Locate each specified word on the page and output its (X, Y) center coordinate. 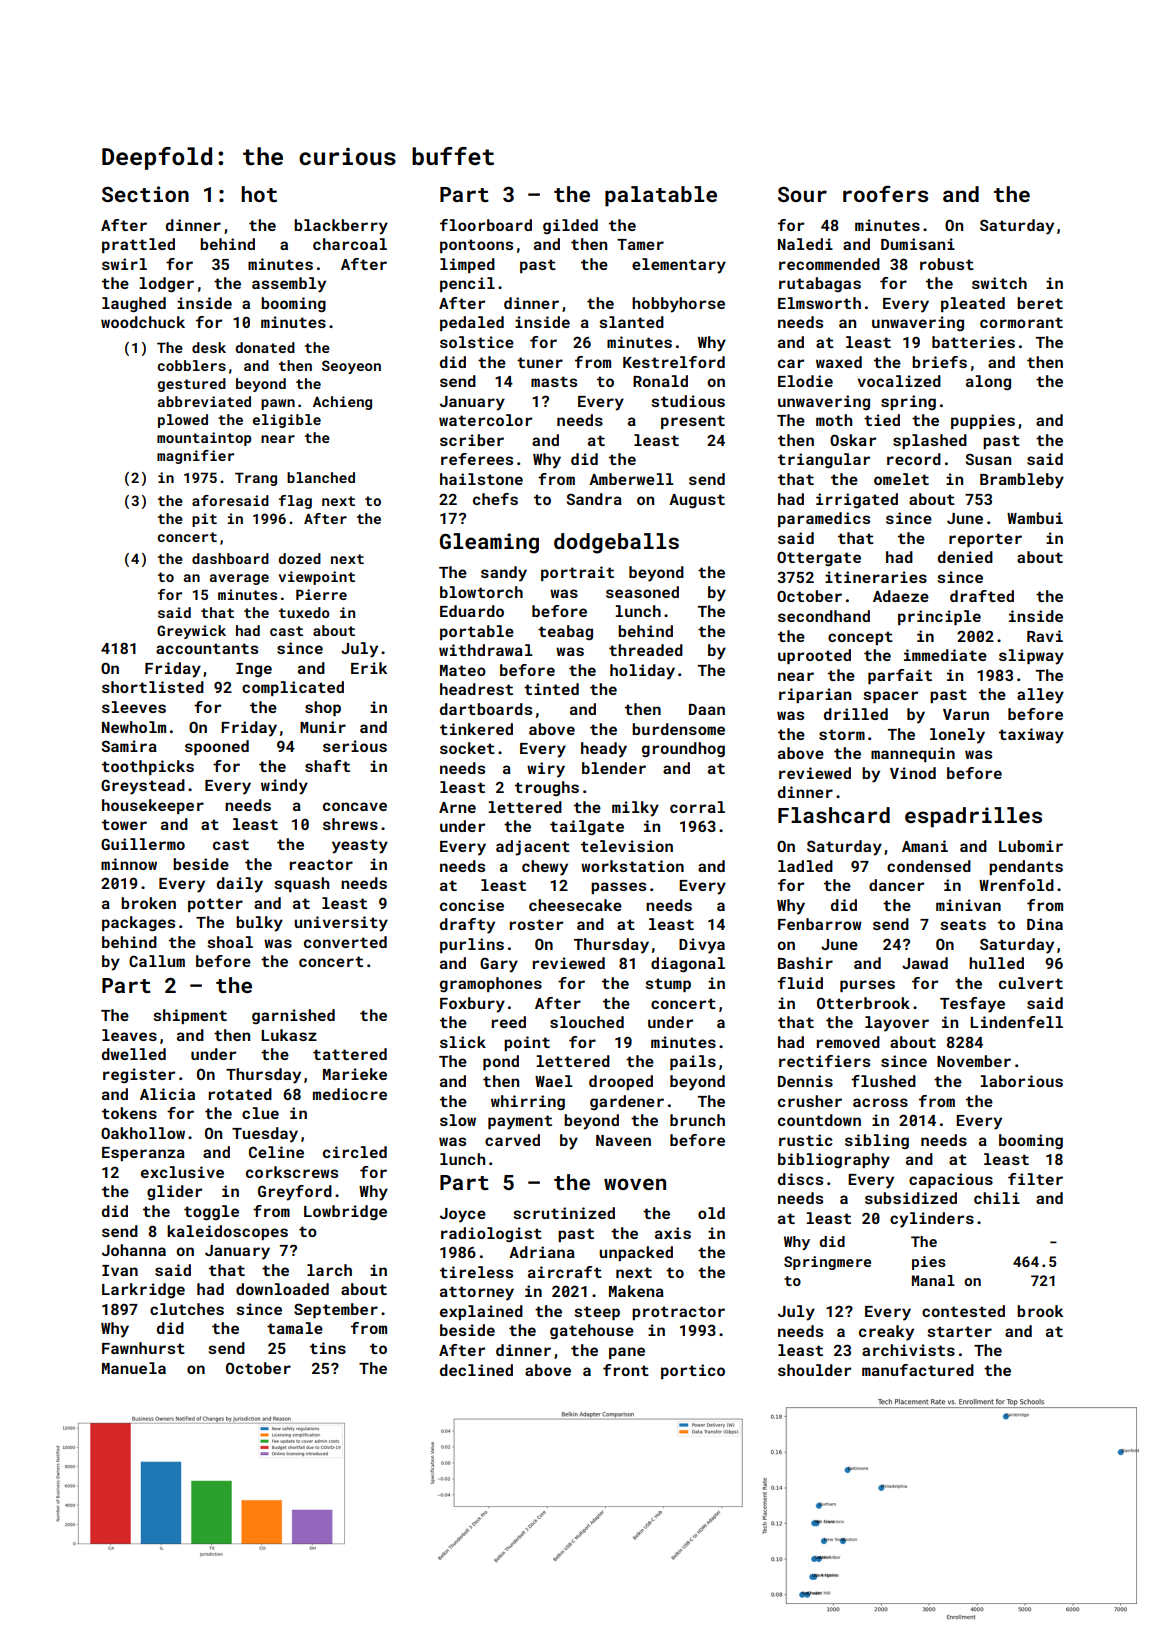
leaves (129, 1035)
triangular (824, 461)
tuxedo (304, 612)
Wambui (1035, 518)
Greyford (295, 1193)
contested (963, 1311)
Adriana (542, 1252)
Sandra (594, 499)
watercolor (485, 420)
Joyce (463, 1215)
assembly (289, 285)
